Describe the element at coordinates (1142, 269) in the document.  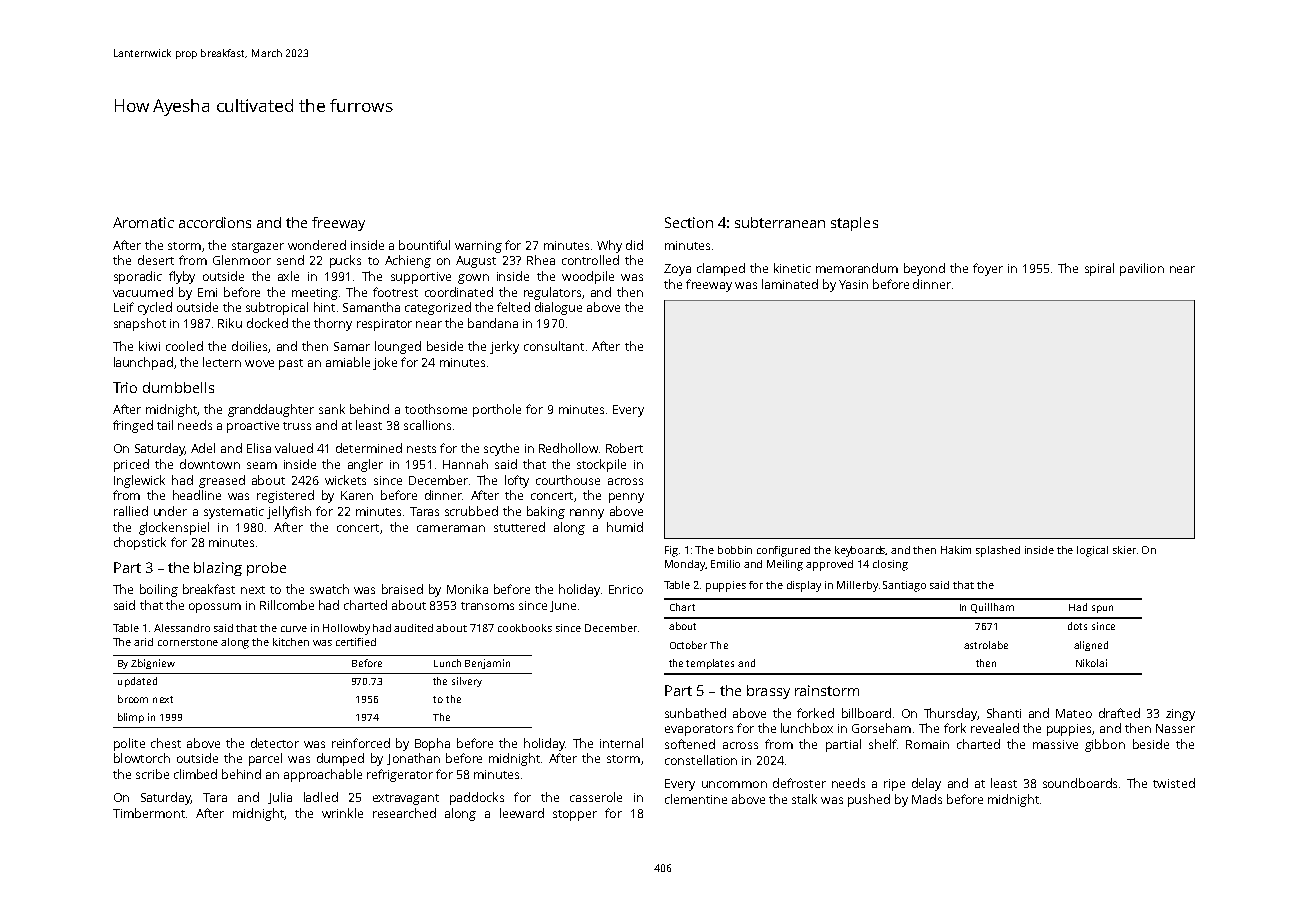
I see `pavilion` at that location.
